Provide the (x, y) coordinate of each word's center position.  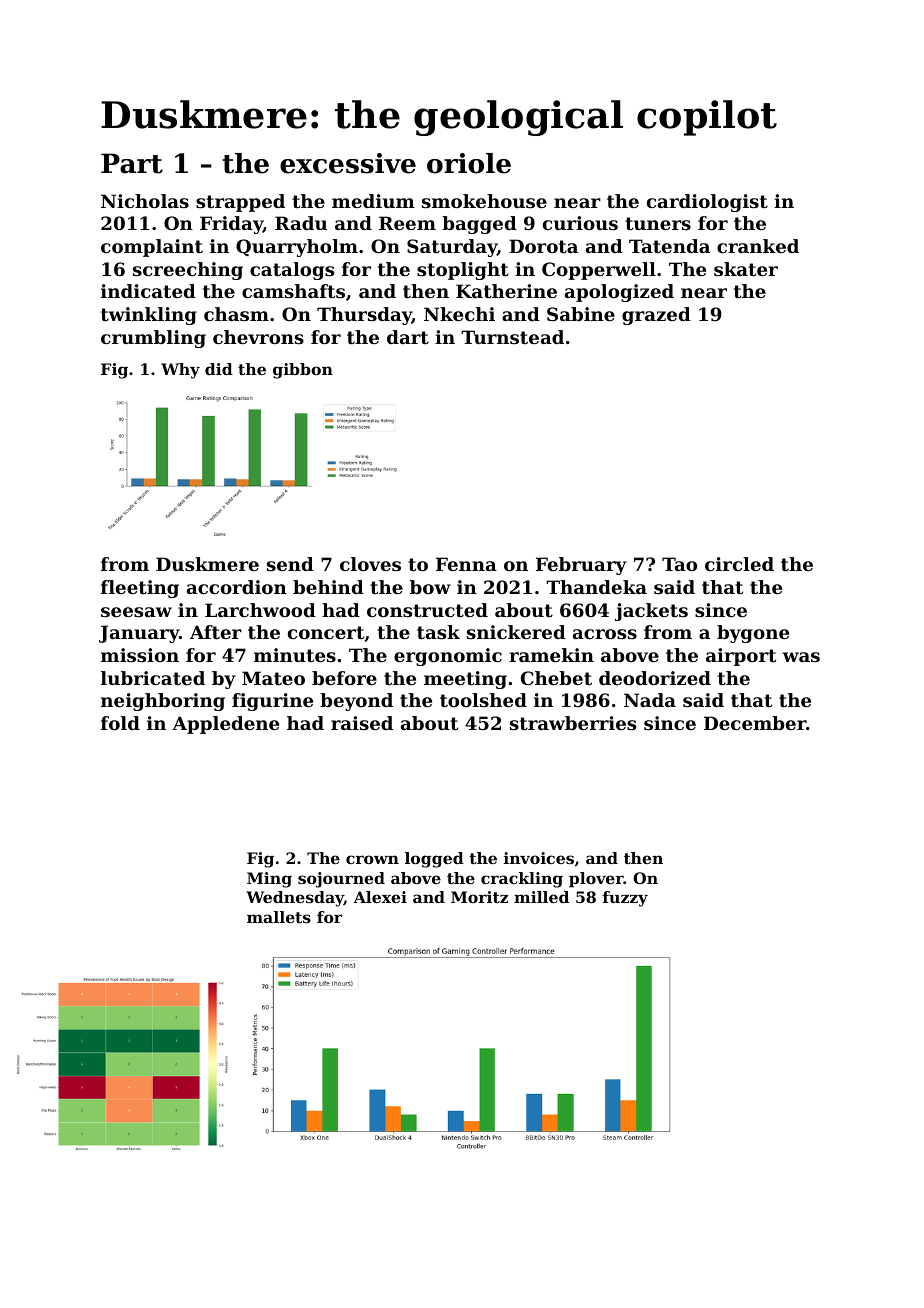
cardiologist (707, 203)
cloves (370, 564)
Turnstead (512, 337)
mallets (279, 917)
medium (373, 201)
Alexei (380, 897)
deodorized (655, 678)
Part (132, 163)
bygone (753, 634)
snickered (516, 632)
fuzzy (625, 899)
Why (180, 371)
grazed (656, 316)
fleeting (140, 589)
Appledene (225, 725)
